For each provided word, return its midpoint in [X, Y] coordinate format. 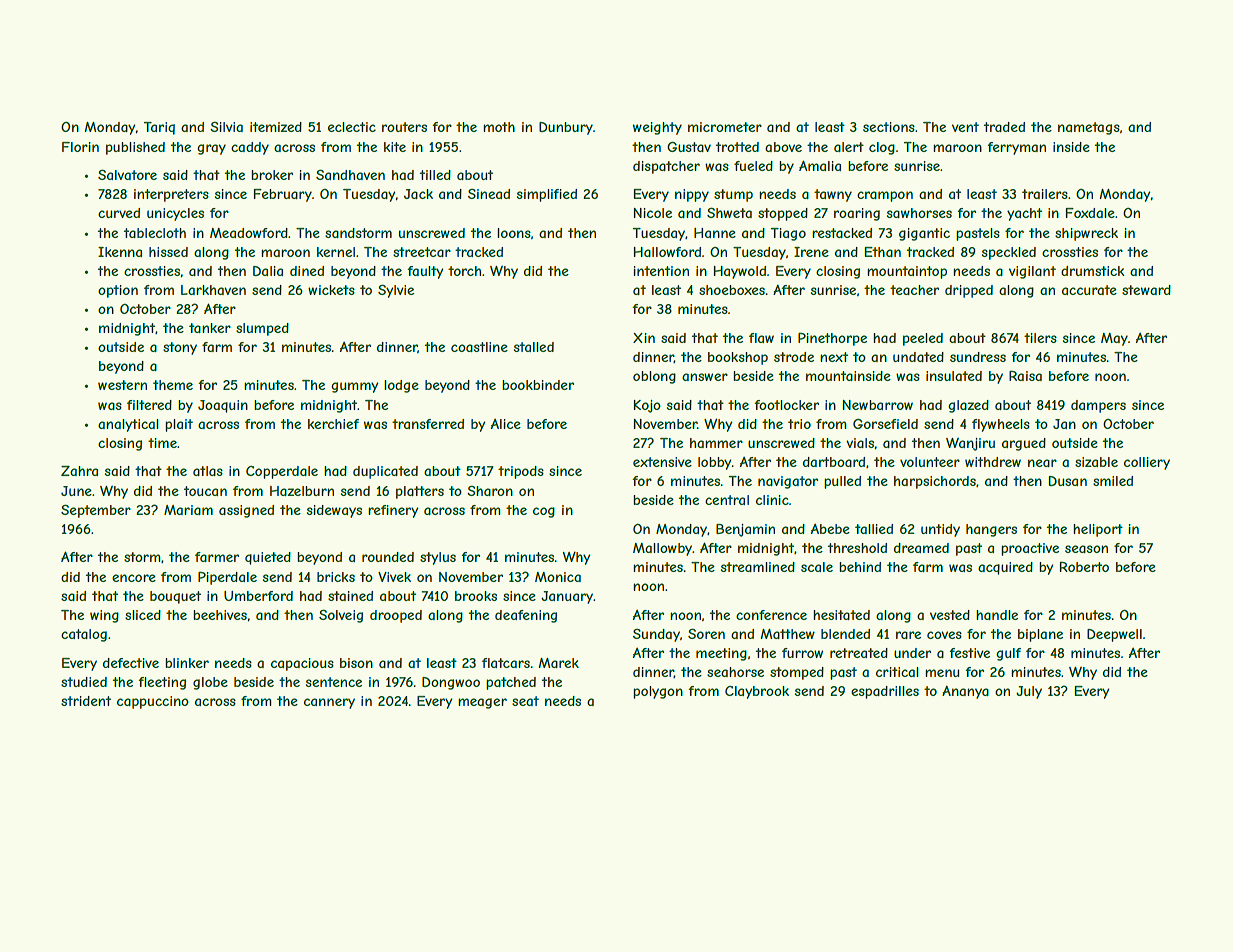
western [122, 385]
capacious [302, 664]
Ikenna [120, 252]
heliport [1098, 530]
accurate [1089, 290]
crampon [885, 196]
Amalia [820, 165]
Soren [706, 633]
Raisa [1025, 375]
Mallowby [662, 549]
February [282, 195]
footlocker [786, 405]
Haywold [739, 272]
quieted [268, 558]
